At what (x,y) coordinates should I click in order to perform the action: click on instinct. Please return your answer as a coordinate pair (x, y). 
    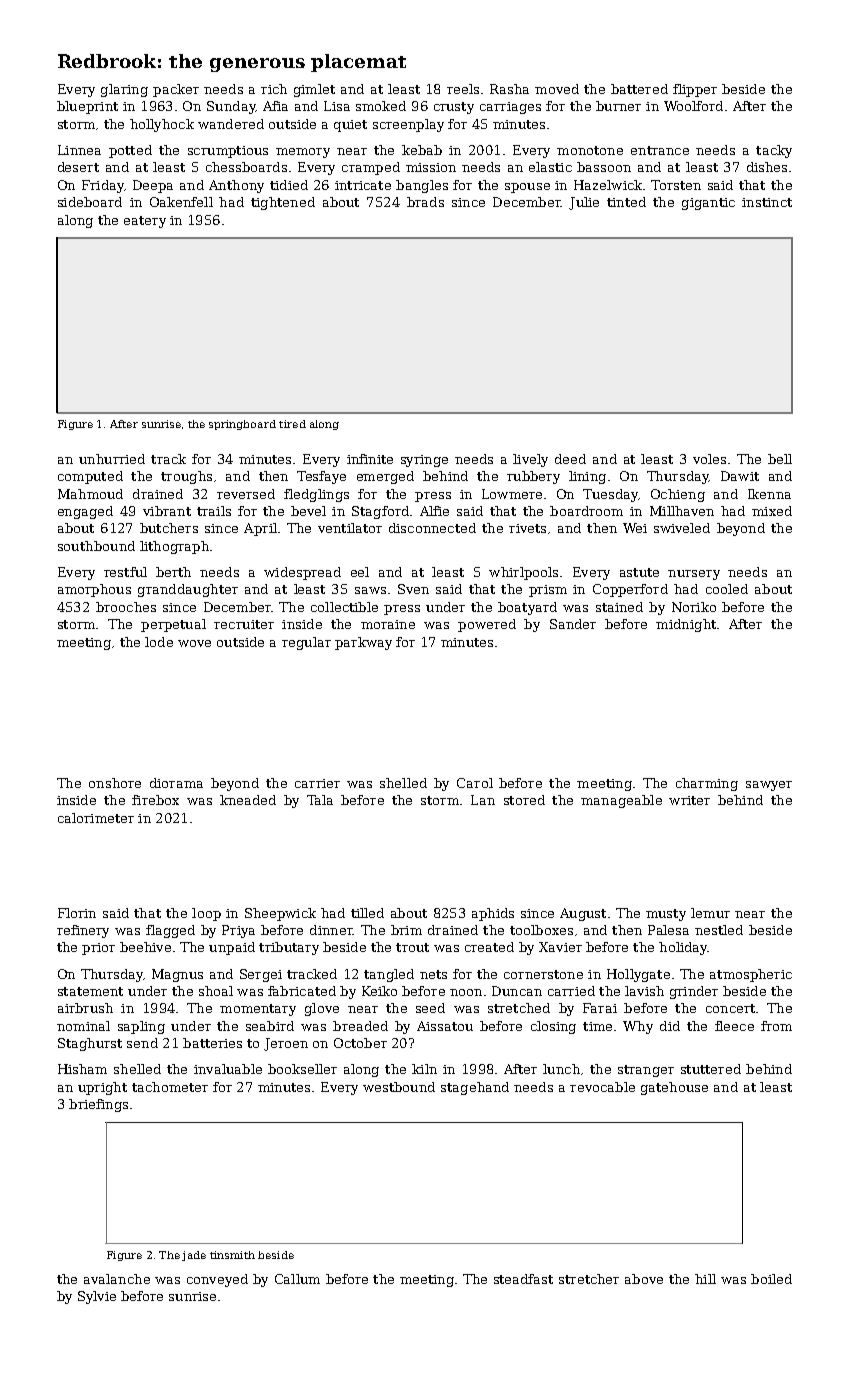
    Looking at the image, I should click on (767, 202).
